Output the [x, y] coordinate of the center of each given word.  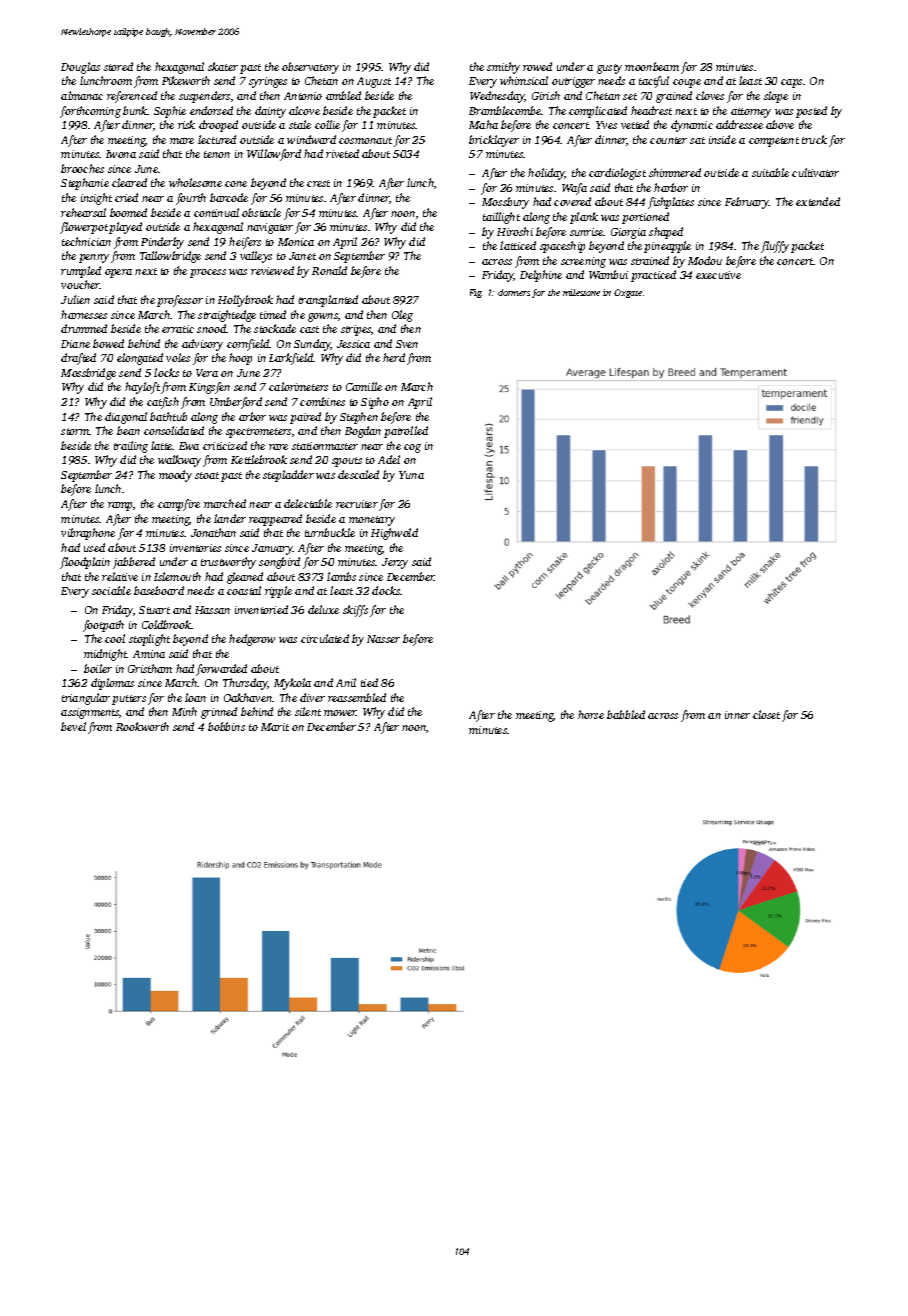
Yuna [411, 475]
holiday [546, 174]
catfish [163, 403]
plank [584, 218]
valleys [256, 257]
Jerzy [395, 563]
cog [412, 448]
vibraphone [88, 534]
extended [818, 201]
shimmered [675, 172]
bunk [135, 110]
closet [766, 714]
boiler [98, 668]
